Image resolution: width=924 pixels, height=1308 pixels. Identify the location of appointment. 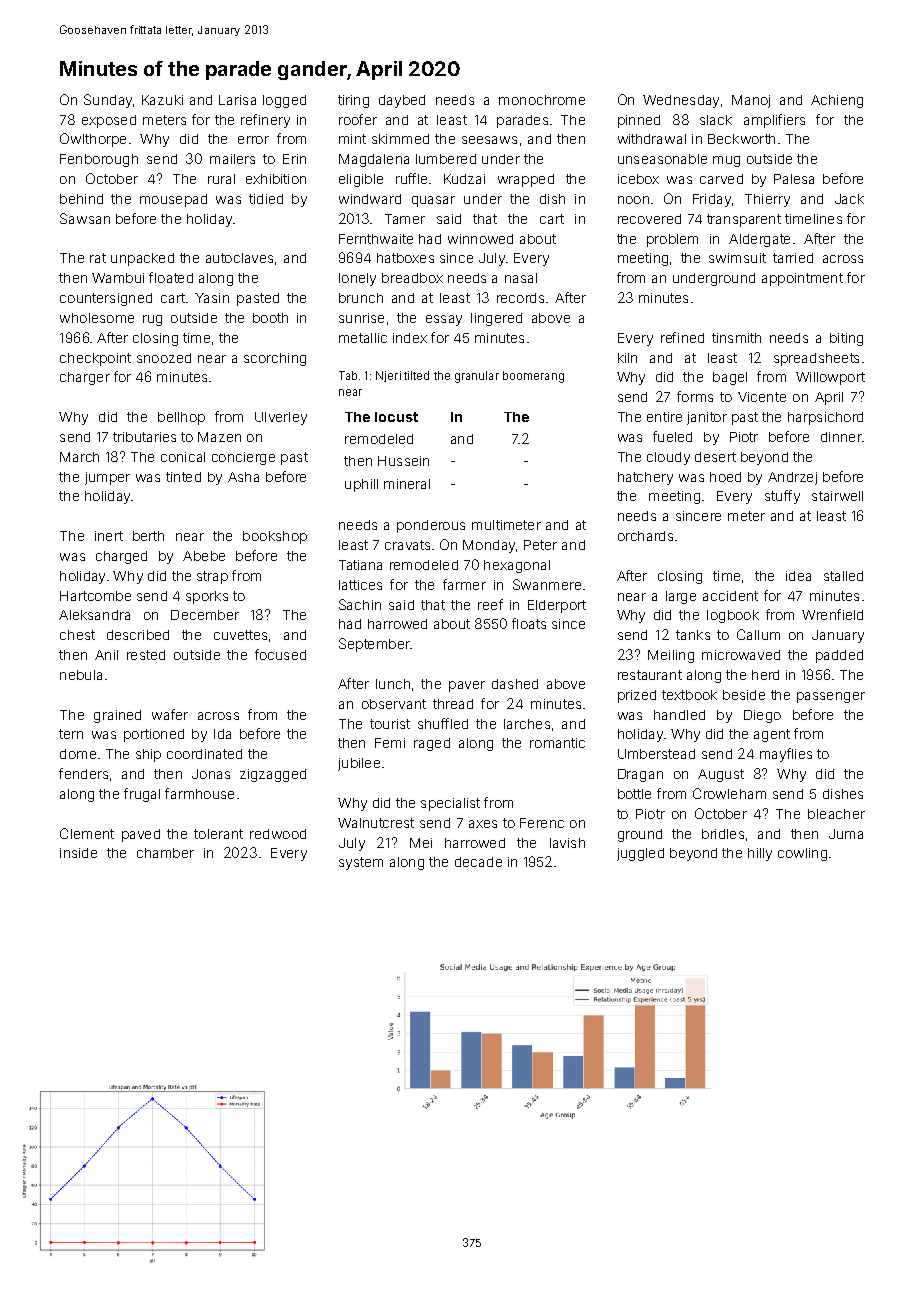
(802, 279).
